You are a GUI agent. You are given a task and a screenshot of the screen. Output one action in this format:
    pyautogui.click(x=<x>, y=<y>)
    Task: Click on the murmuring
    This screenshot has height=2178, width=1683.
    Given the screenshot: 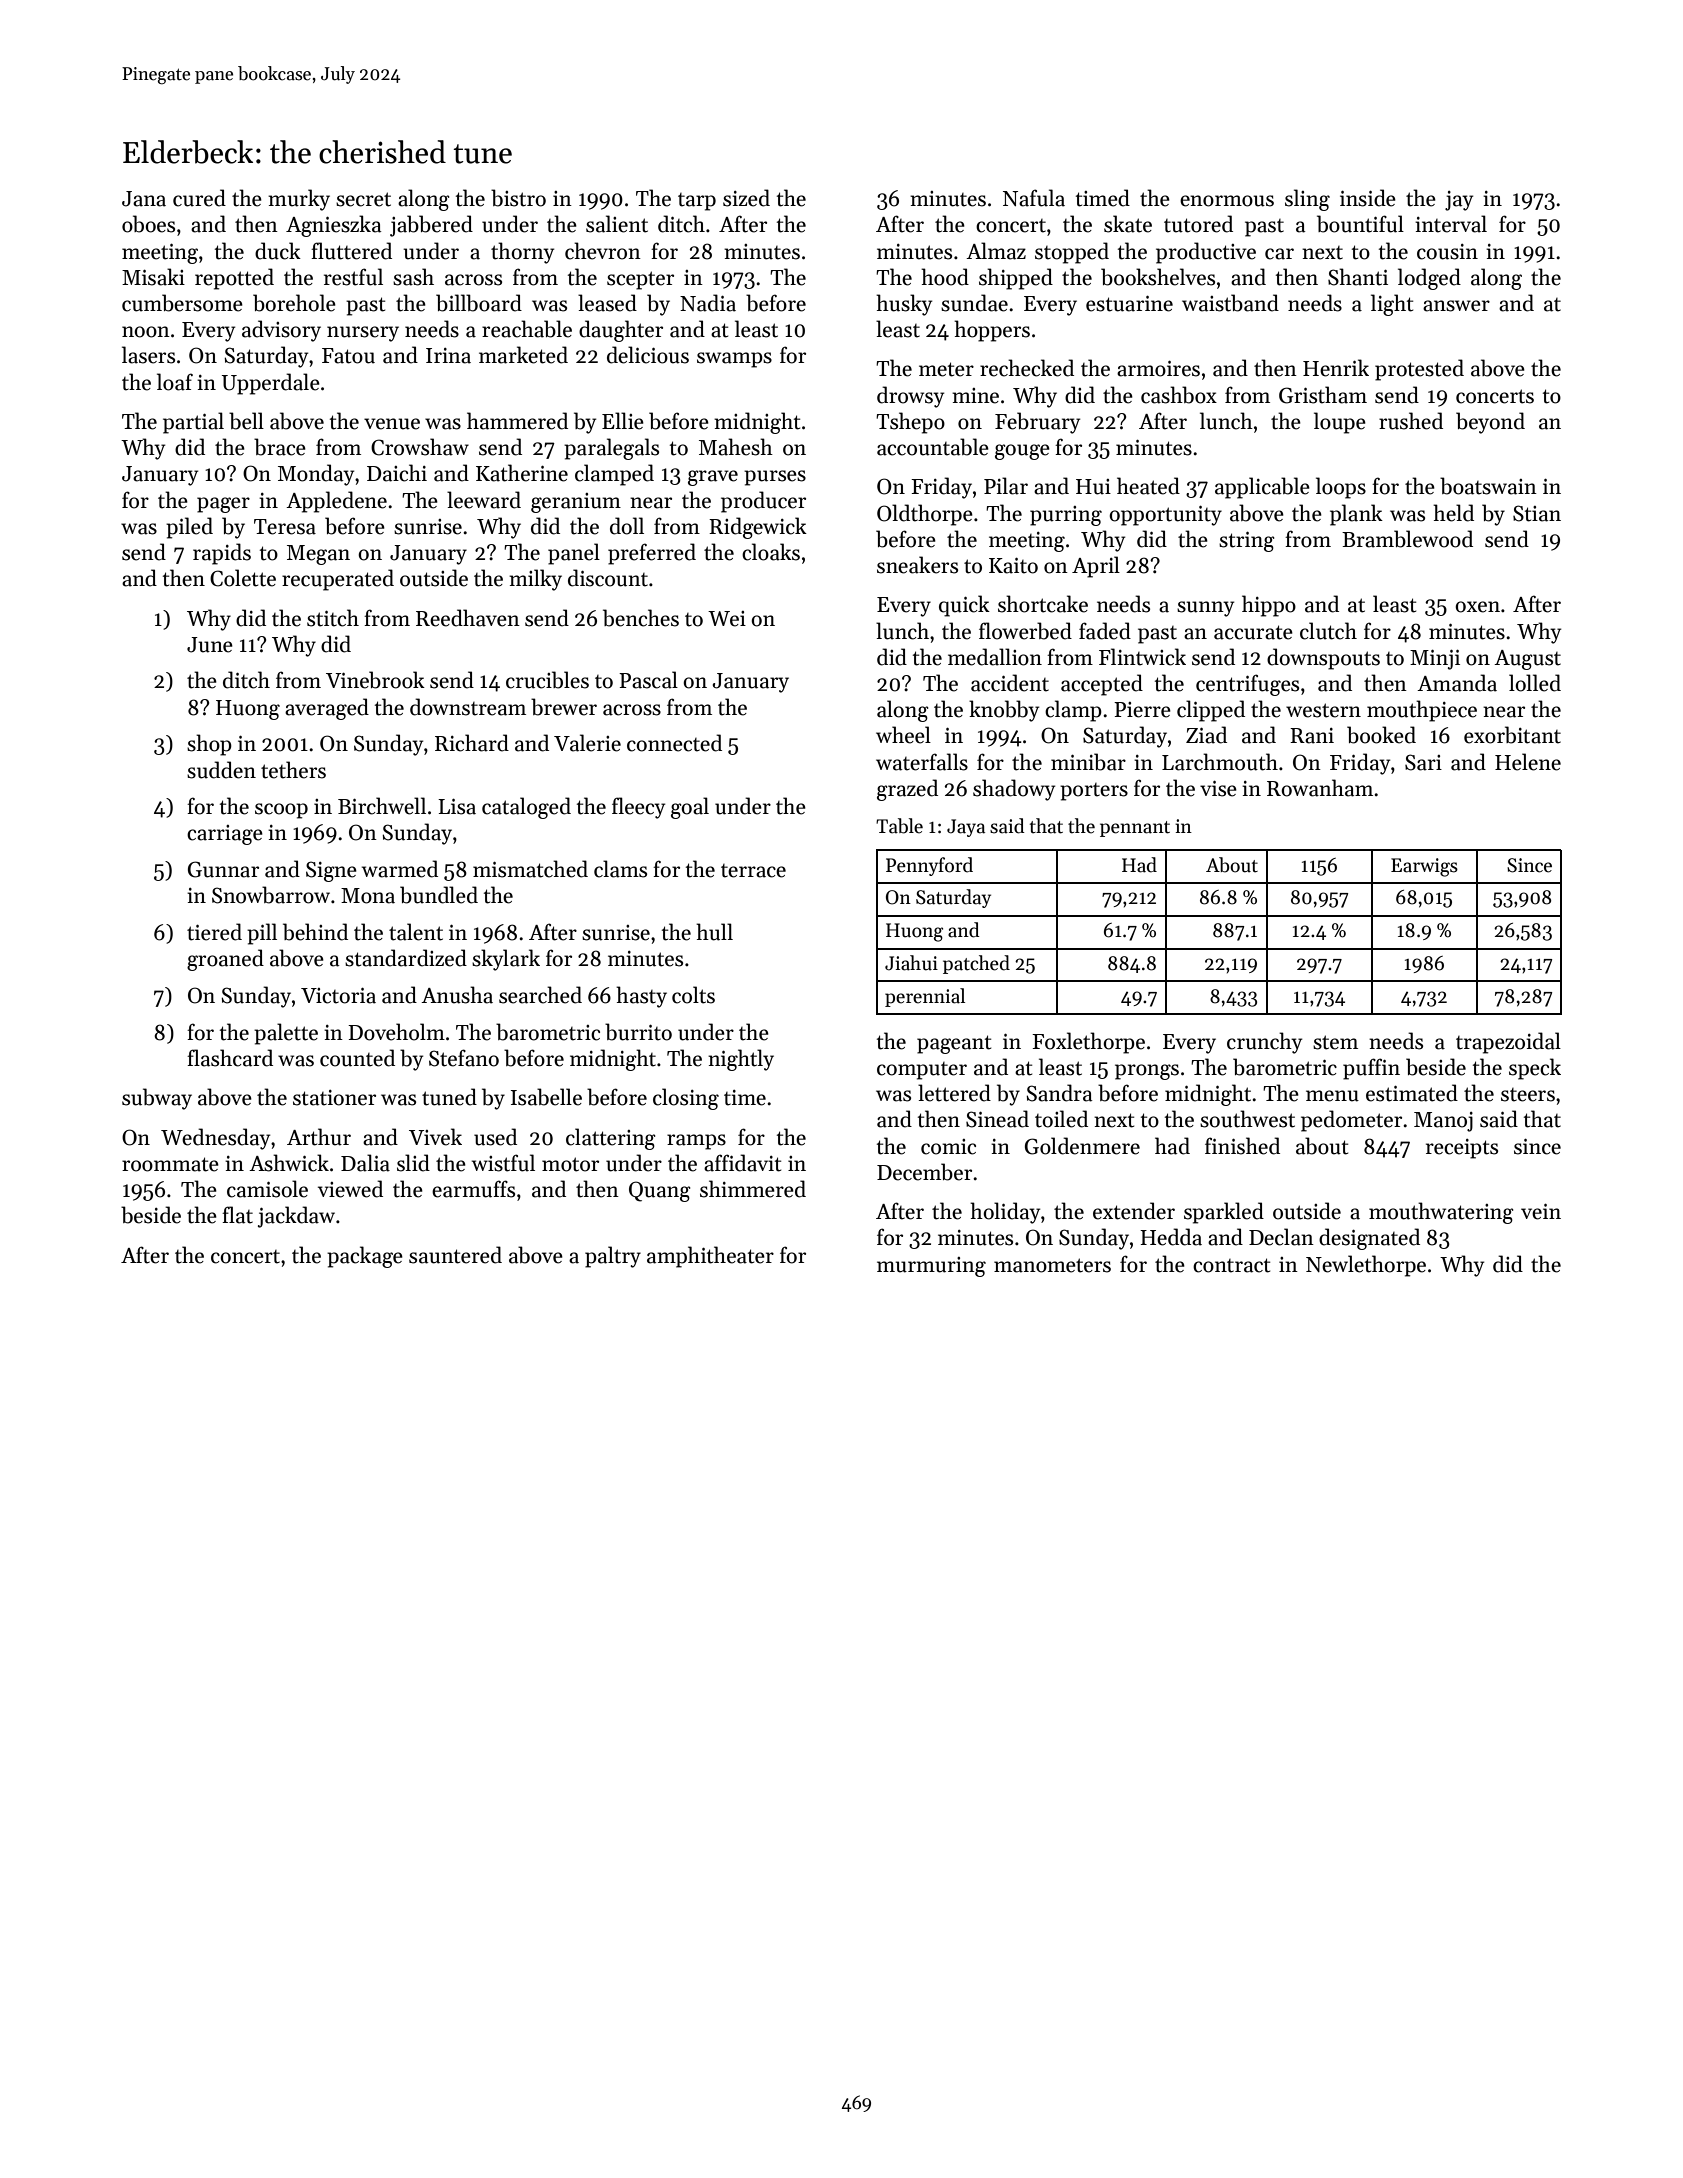 What is the action you would take?
    pyautogui.click(x=931, y=1267)
